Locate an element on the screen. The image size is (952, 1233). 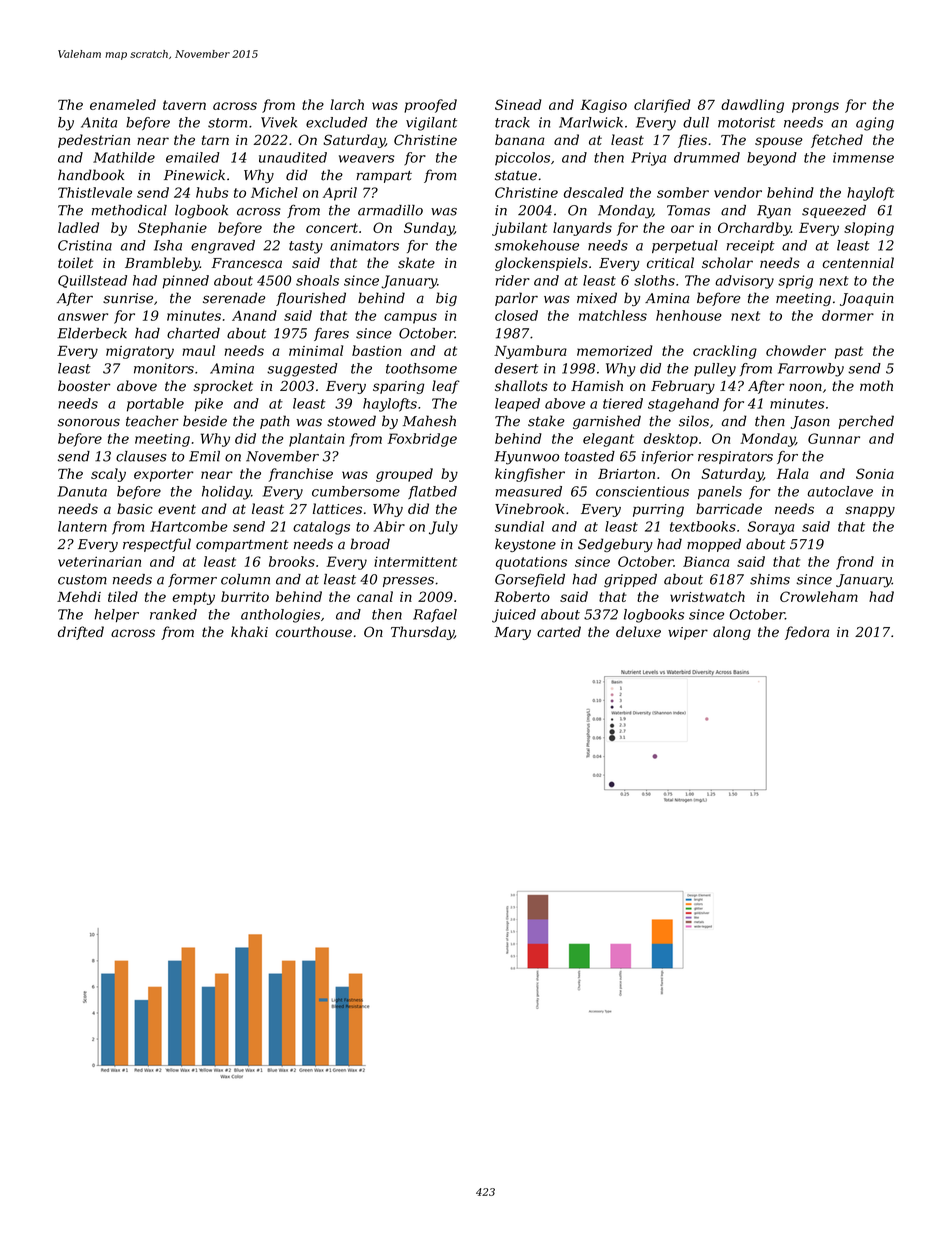
autoclave is located at coordinates (840, 491).
